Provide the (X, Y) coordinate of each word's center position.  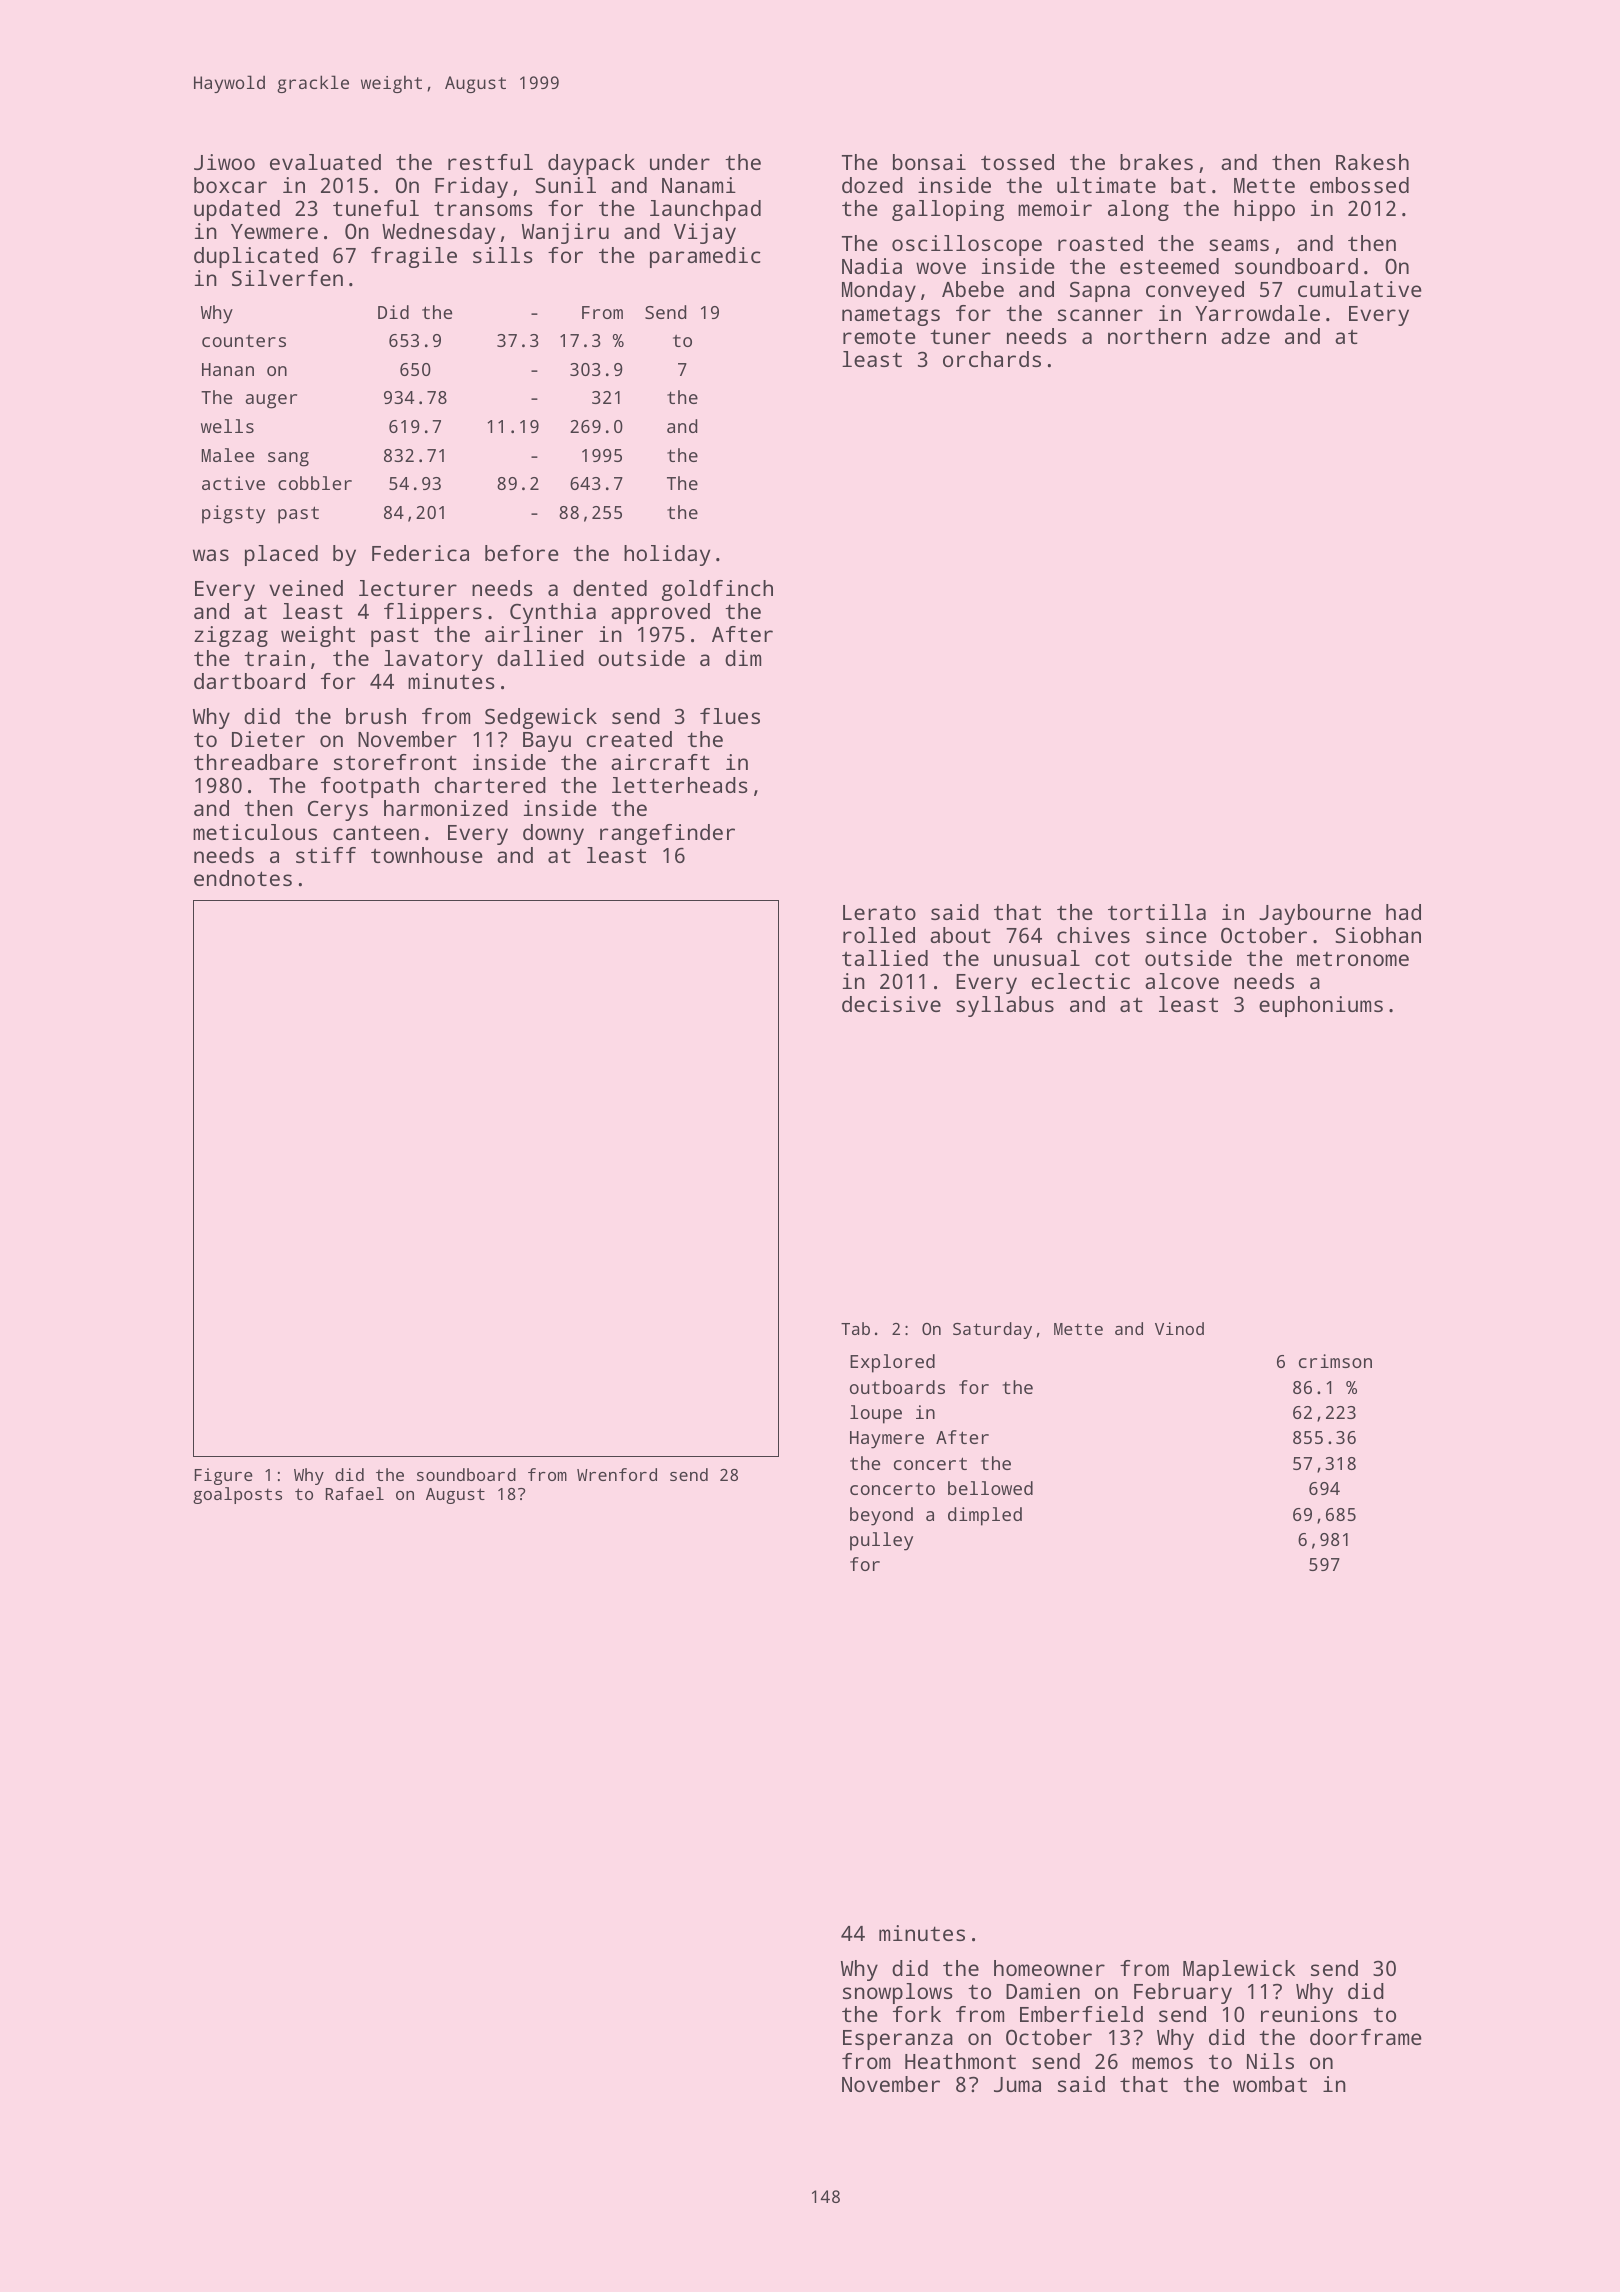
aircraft (660, 762)
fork (917, 2014)
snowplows (897, 1993)
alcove (1182, 981)
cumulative (1360, 289)
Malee (228, 455)
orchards (992, 359)
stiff (326, 855)
